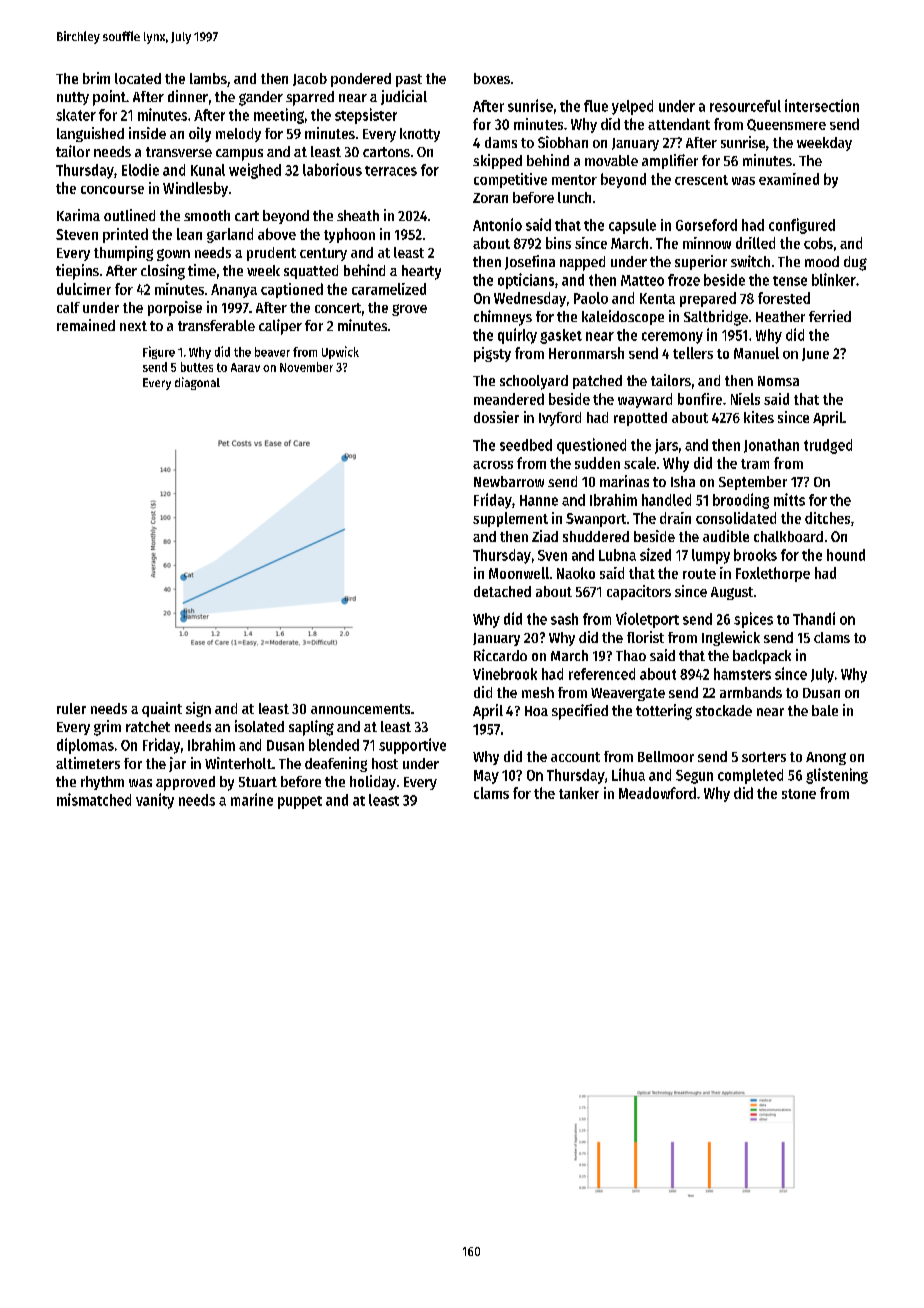 The image size is (924, 1308). Describe the element at coordinates (492, 78) in the page. I see `boxes` at that location.
